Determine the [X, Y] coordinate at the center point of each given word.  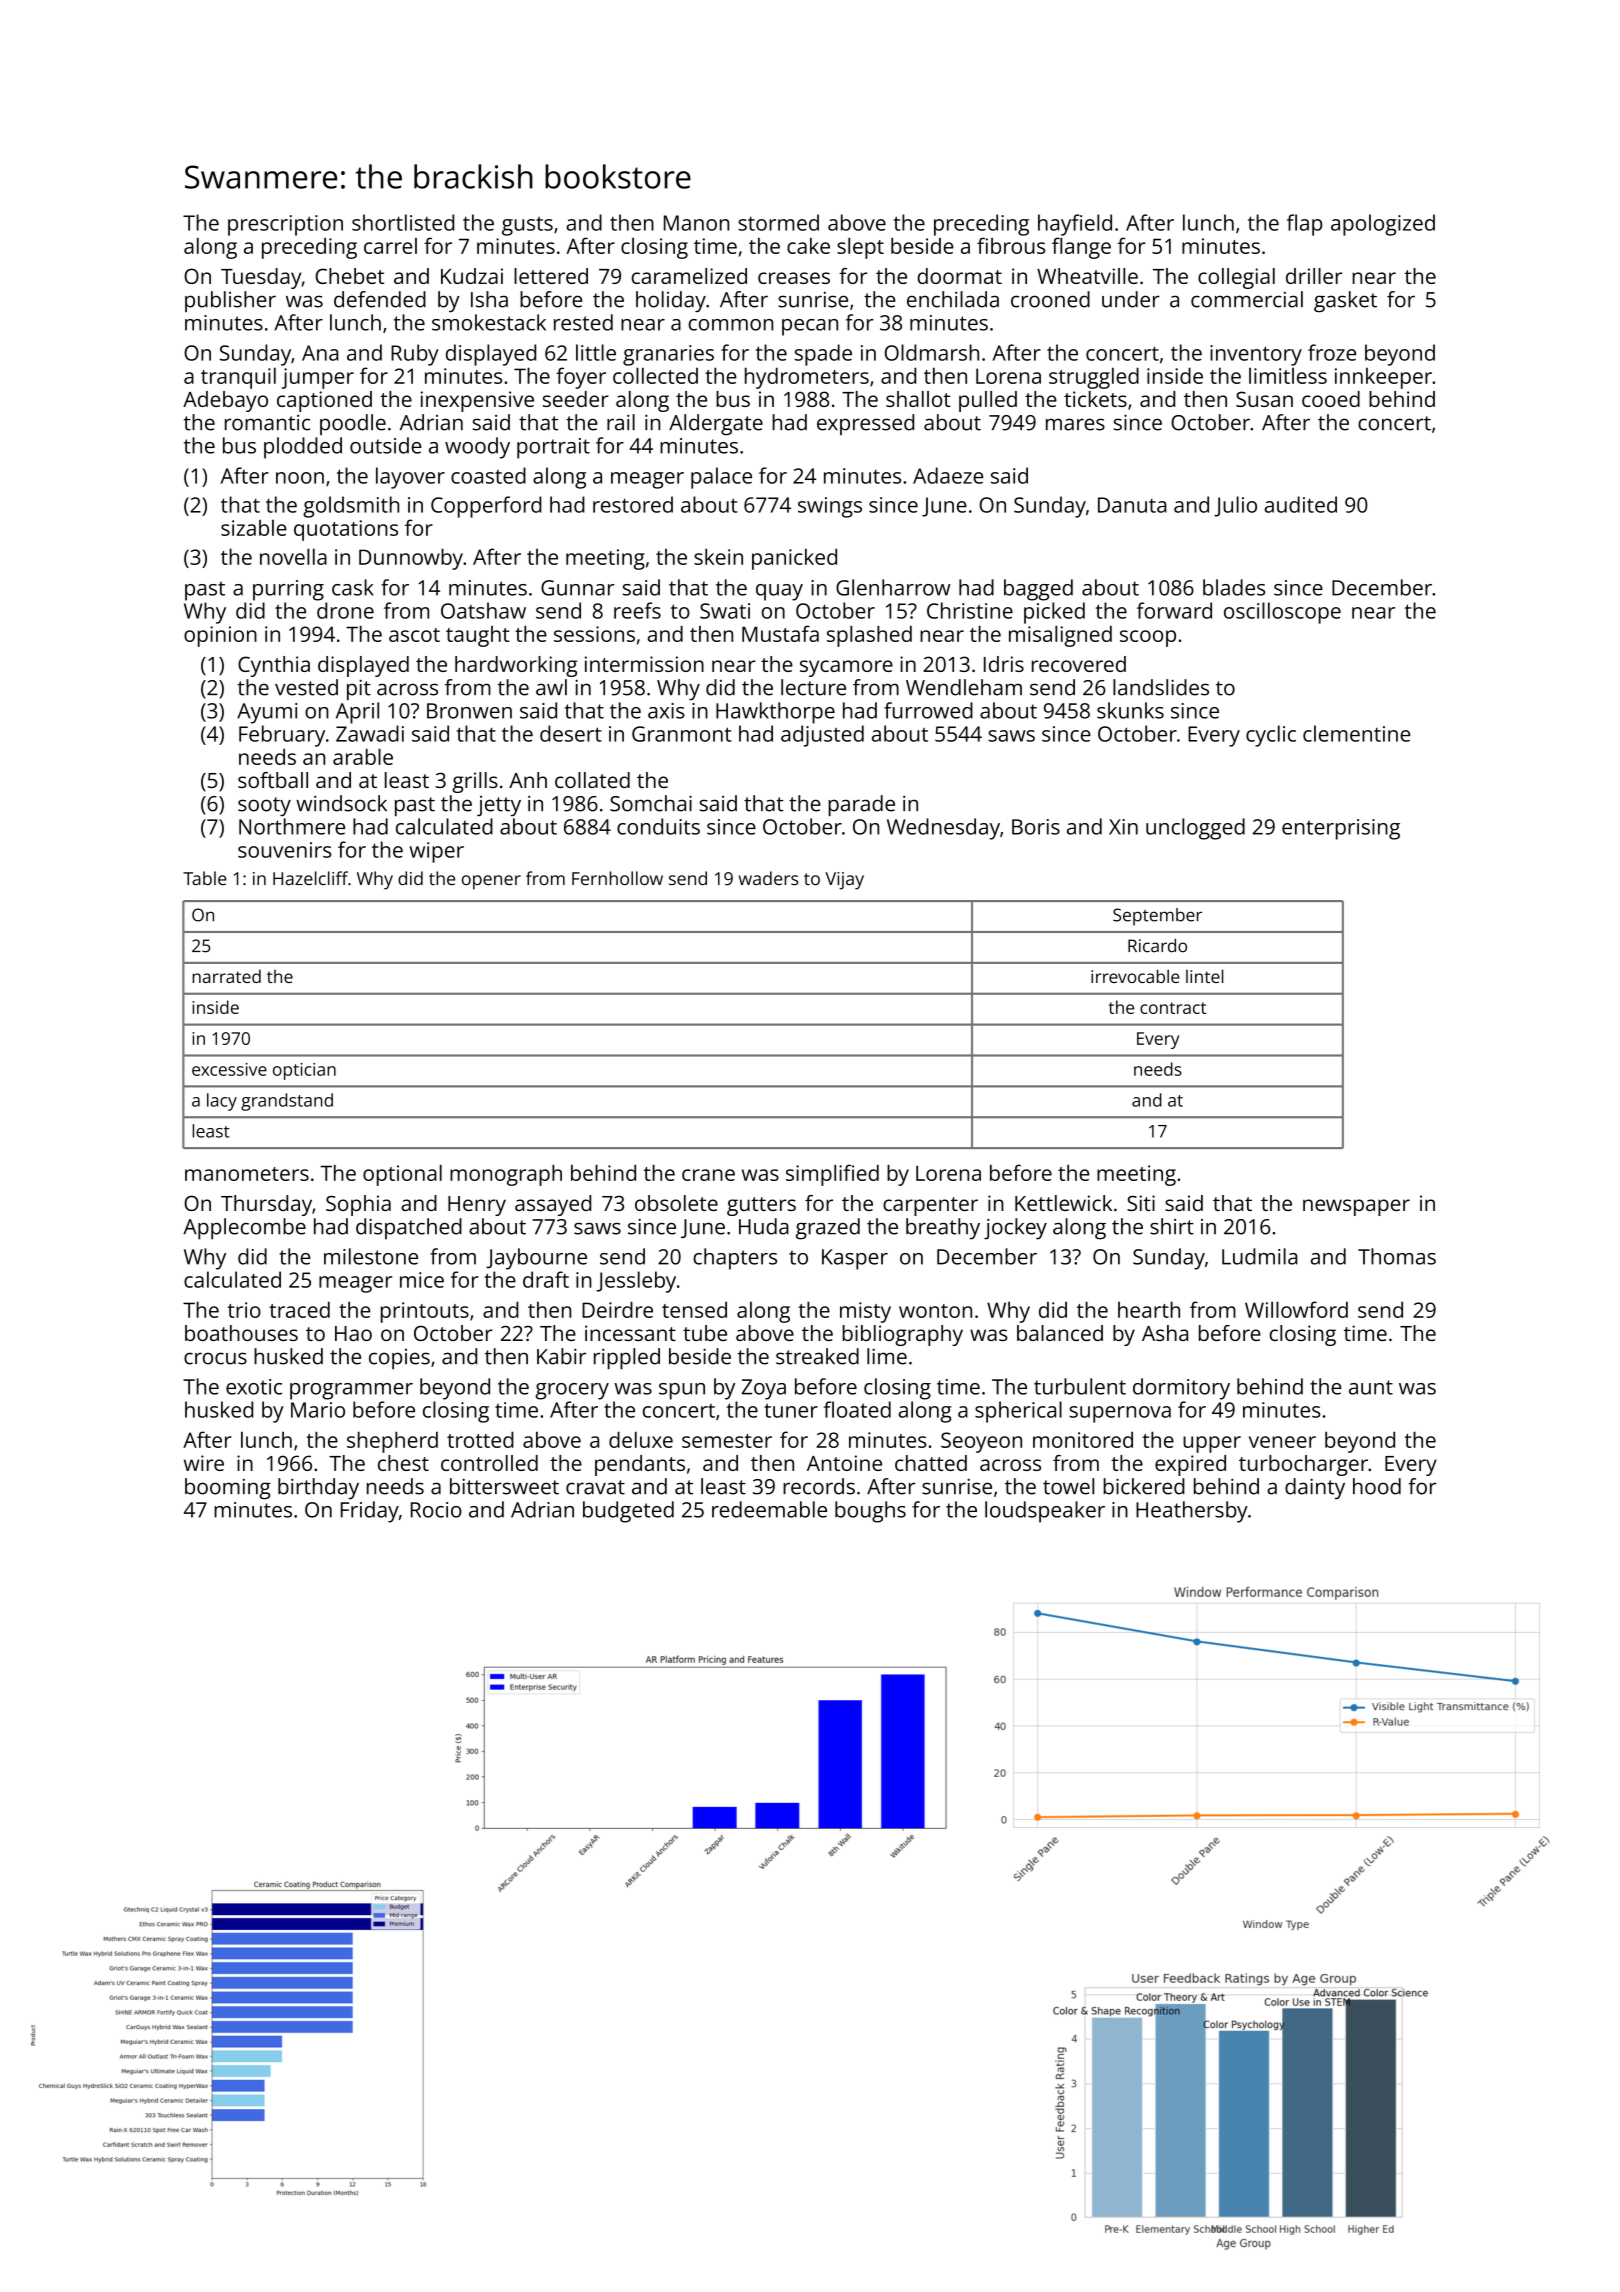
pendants [640, 1465]
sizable [254, 527]
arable [363, 757]
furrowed [928, 710]
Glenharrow [893, 587]
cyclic [1271, 736]
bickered [1144, 1486]
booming [228, 1489]
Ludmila [1260, 1256]
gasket [1345, 301]
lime [887, 1356]
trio [244, 1310]
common [731, 325]
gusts [527, 226]
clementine [1356, 733]
